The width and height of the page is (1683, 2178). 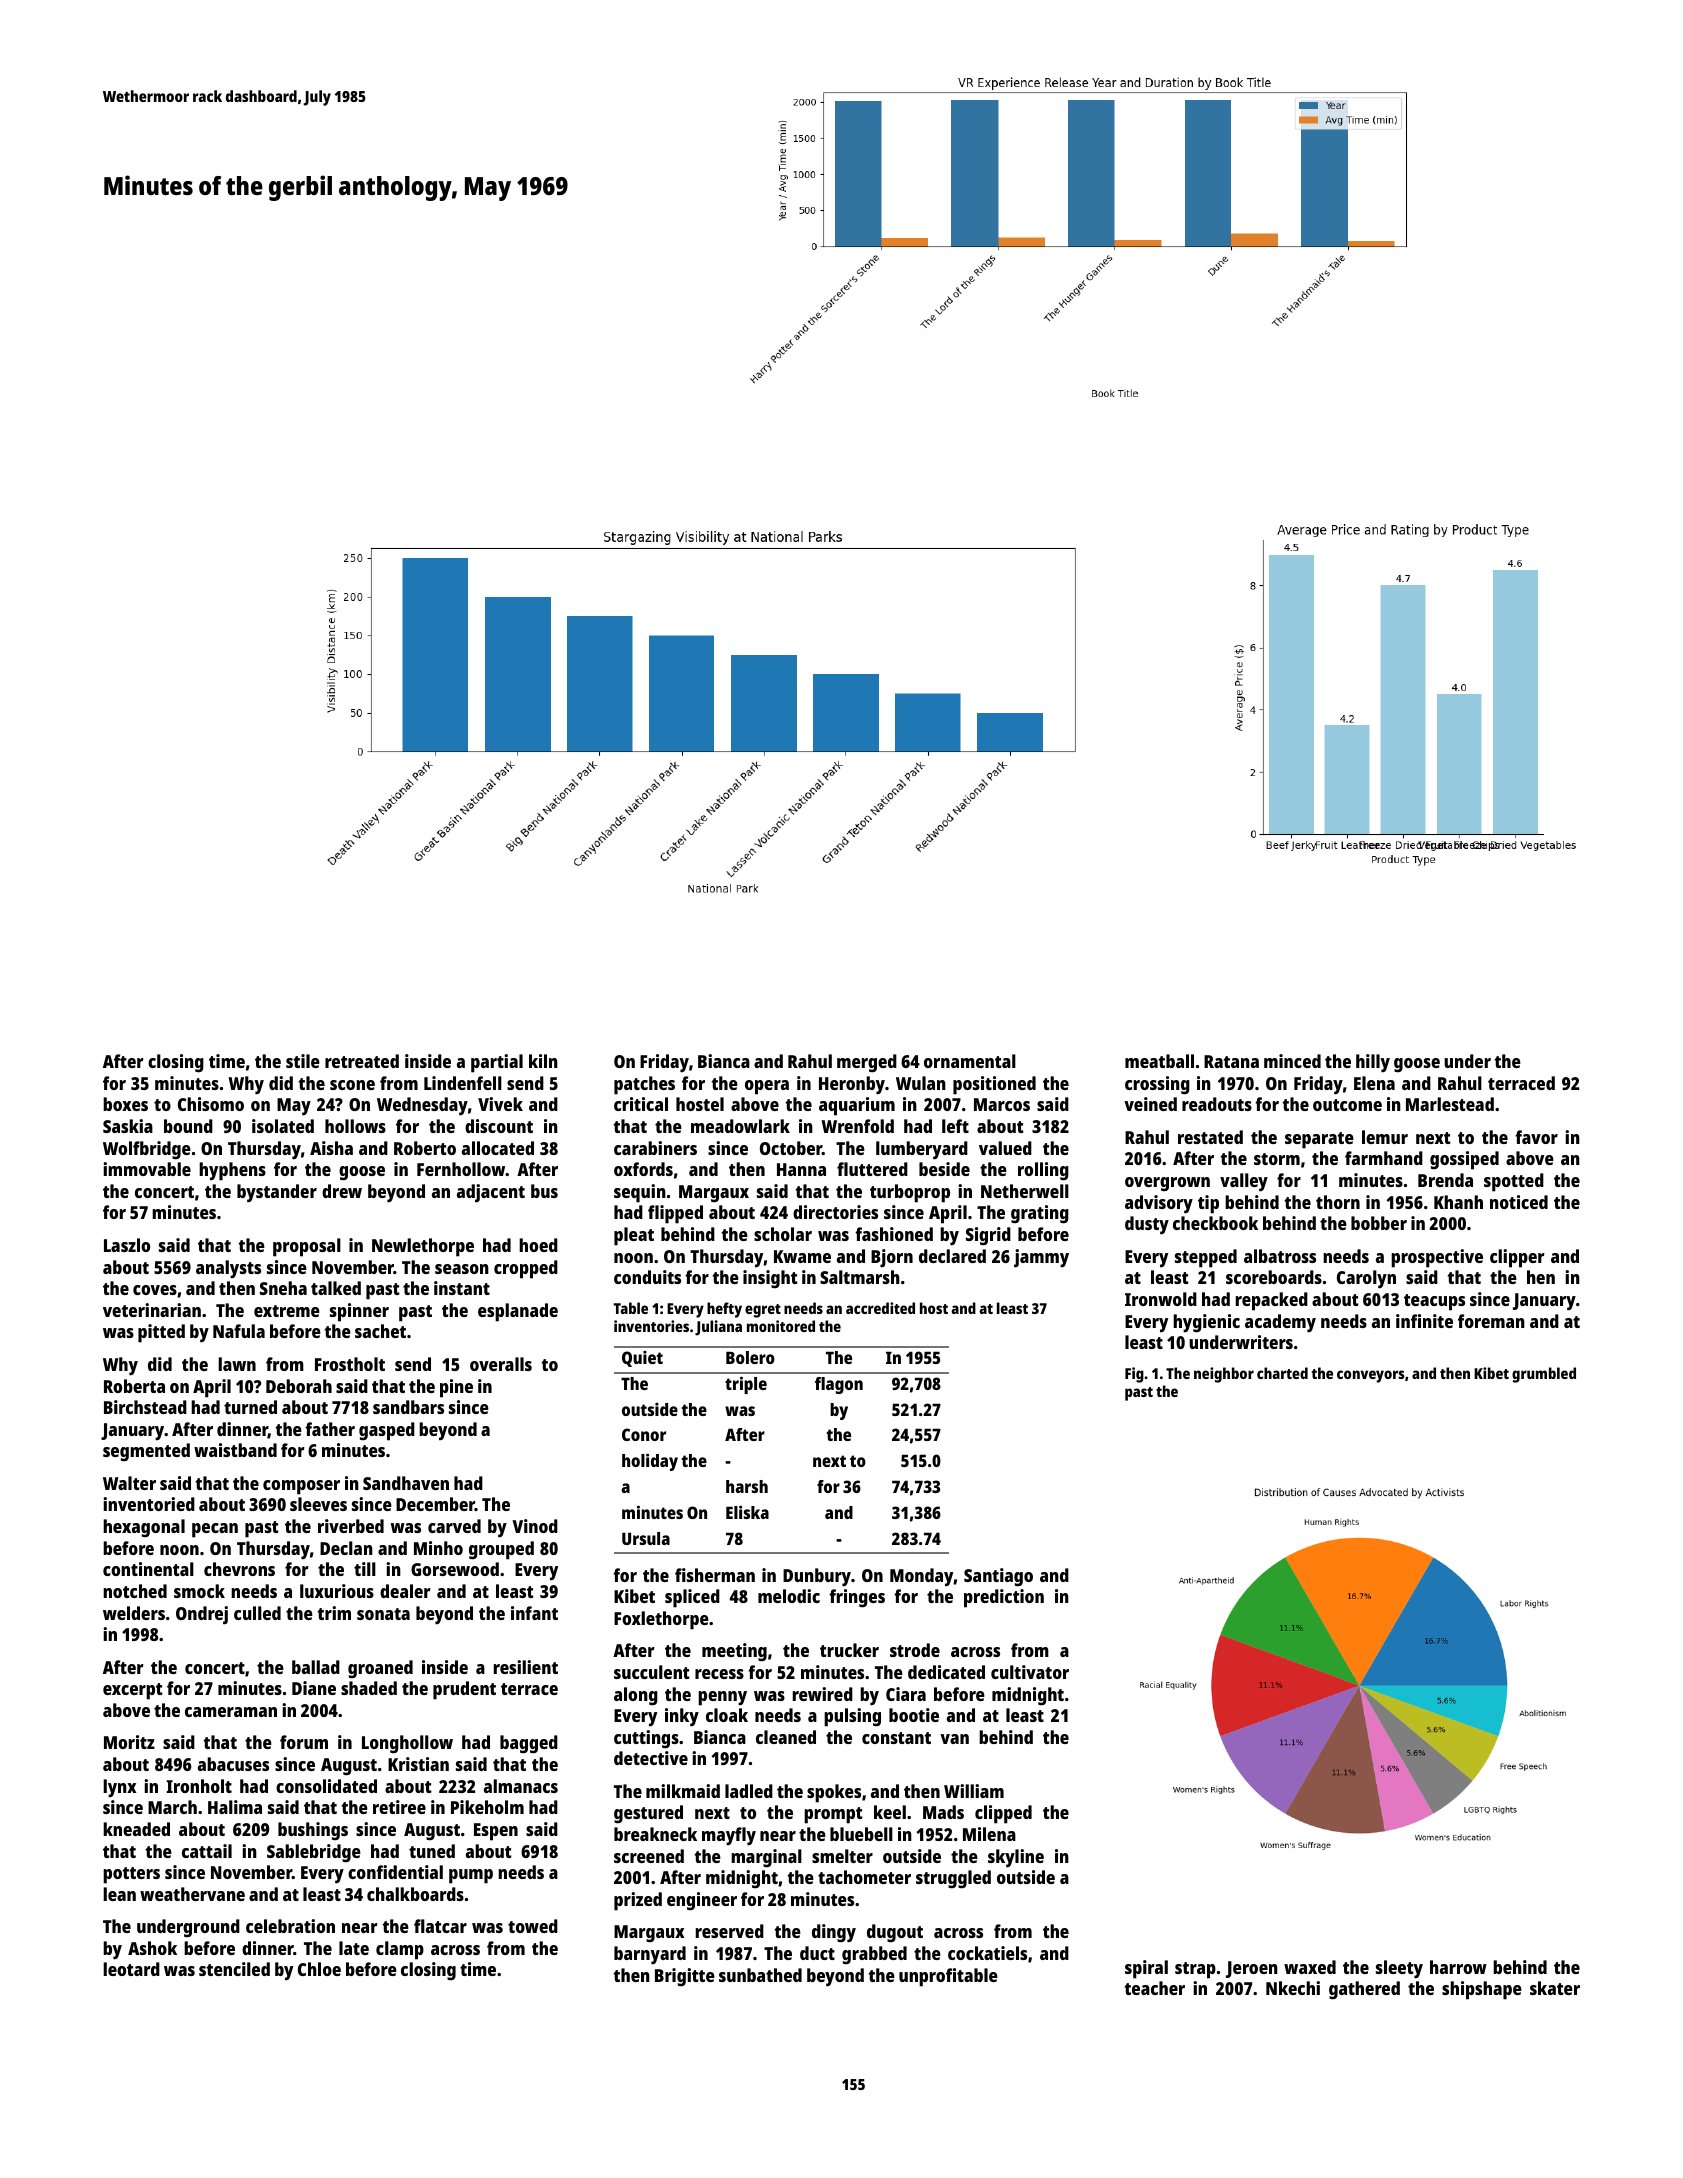 What do you see at coordinates (423, 1247) in the page?
I see `Newlethorpe` at bounding box center [423, 1247].
